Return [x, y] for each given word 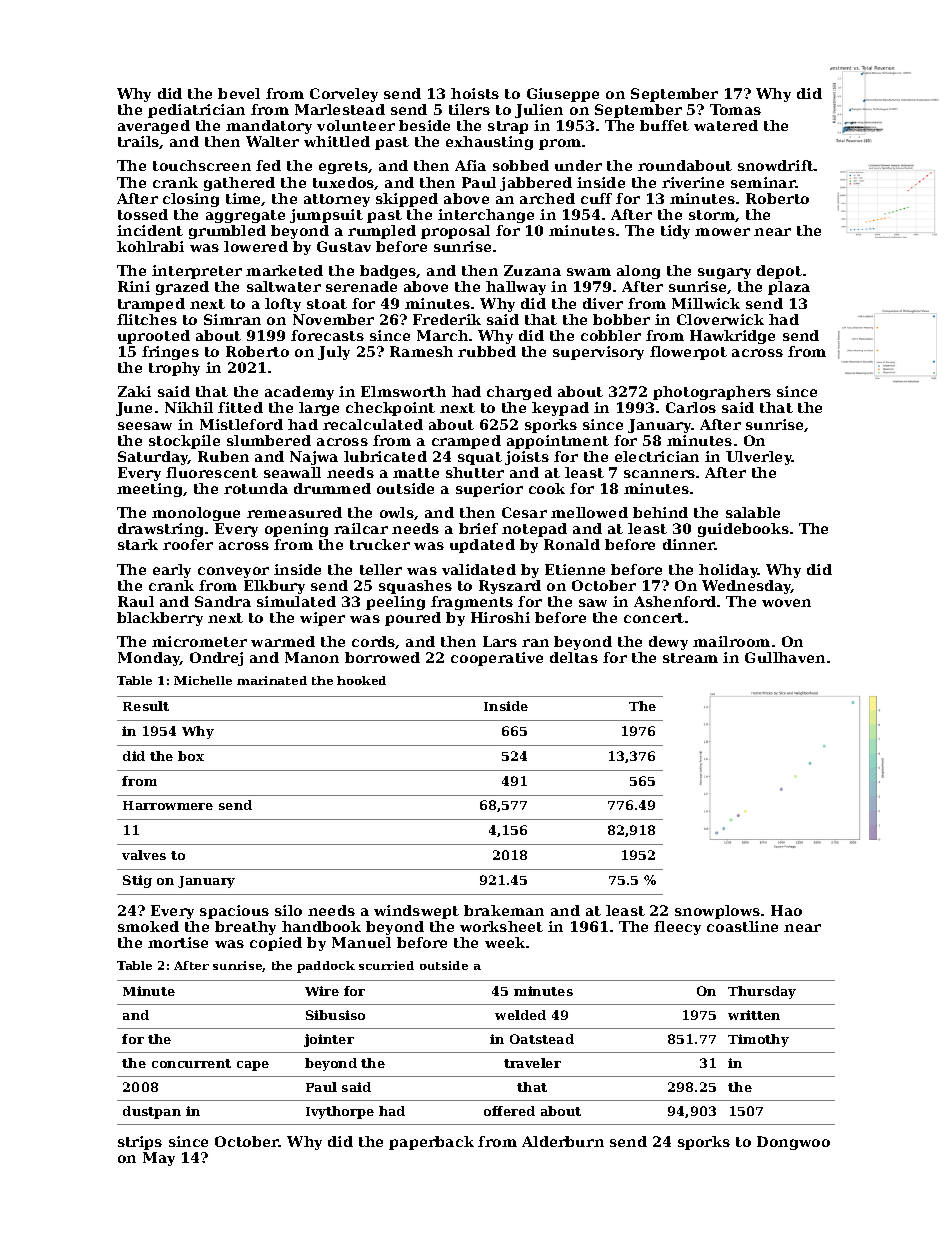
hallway [516, 288]
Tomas [735, 109]
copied [276, 944]
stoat [327, 304]
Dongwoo [793, 1143]
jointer [329, 1040]
